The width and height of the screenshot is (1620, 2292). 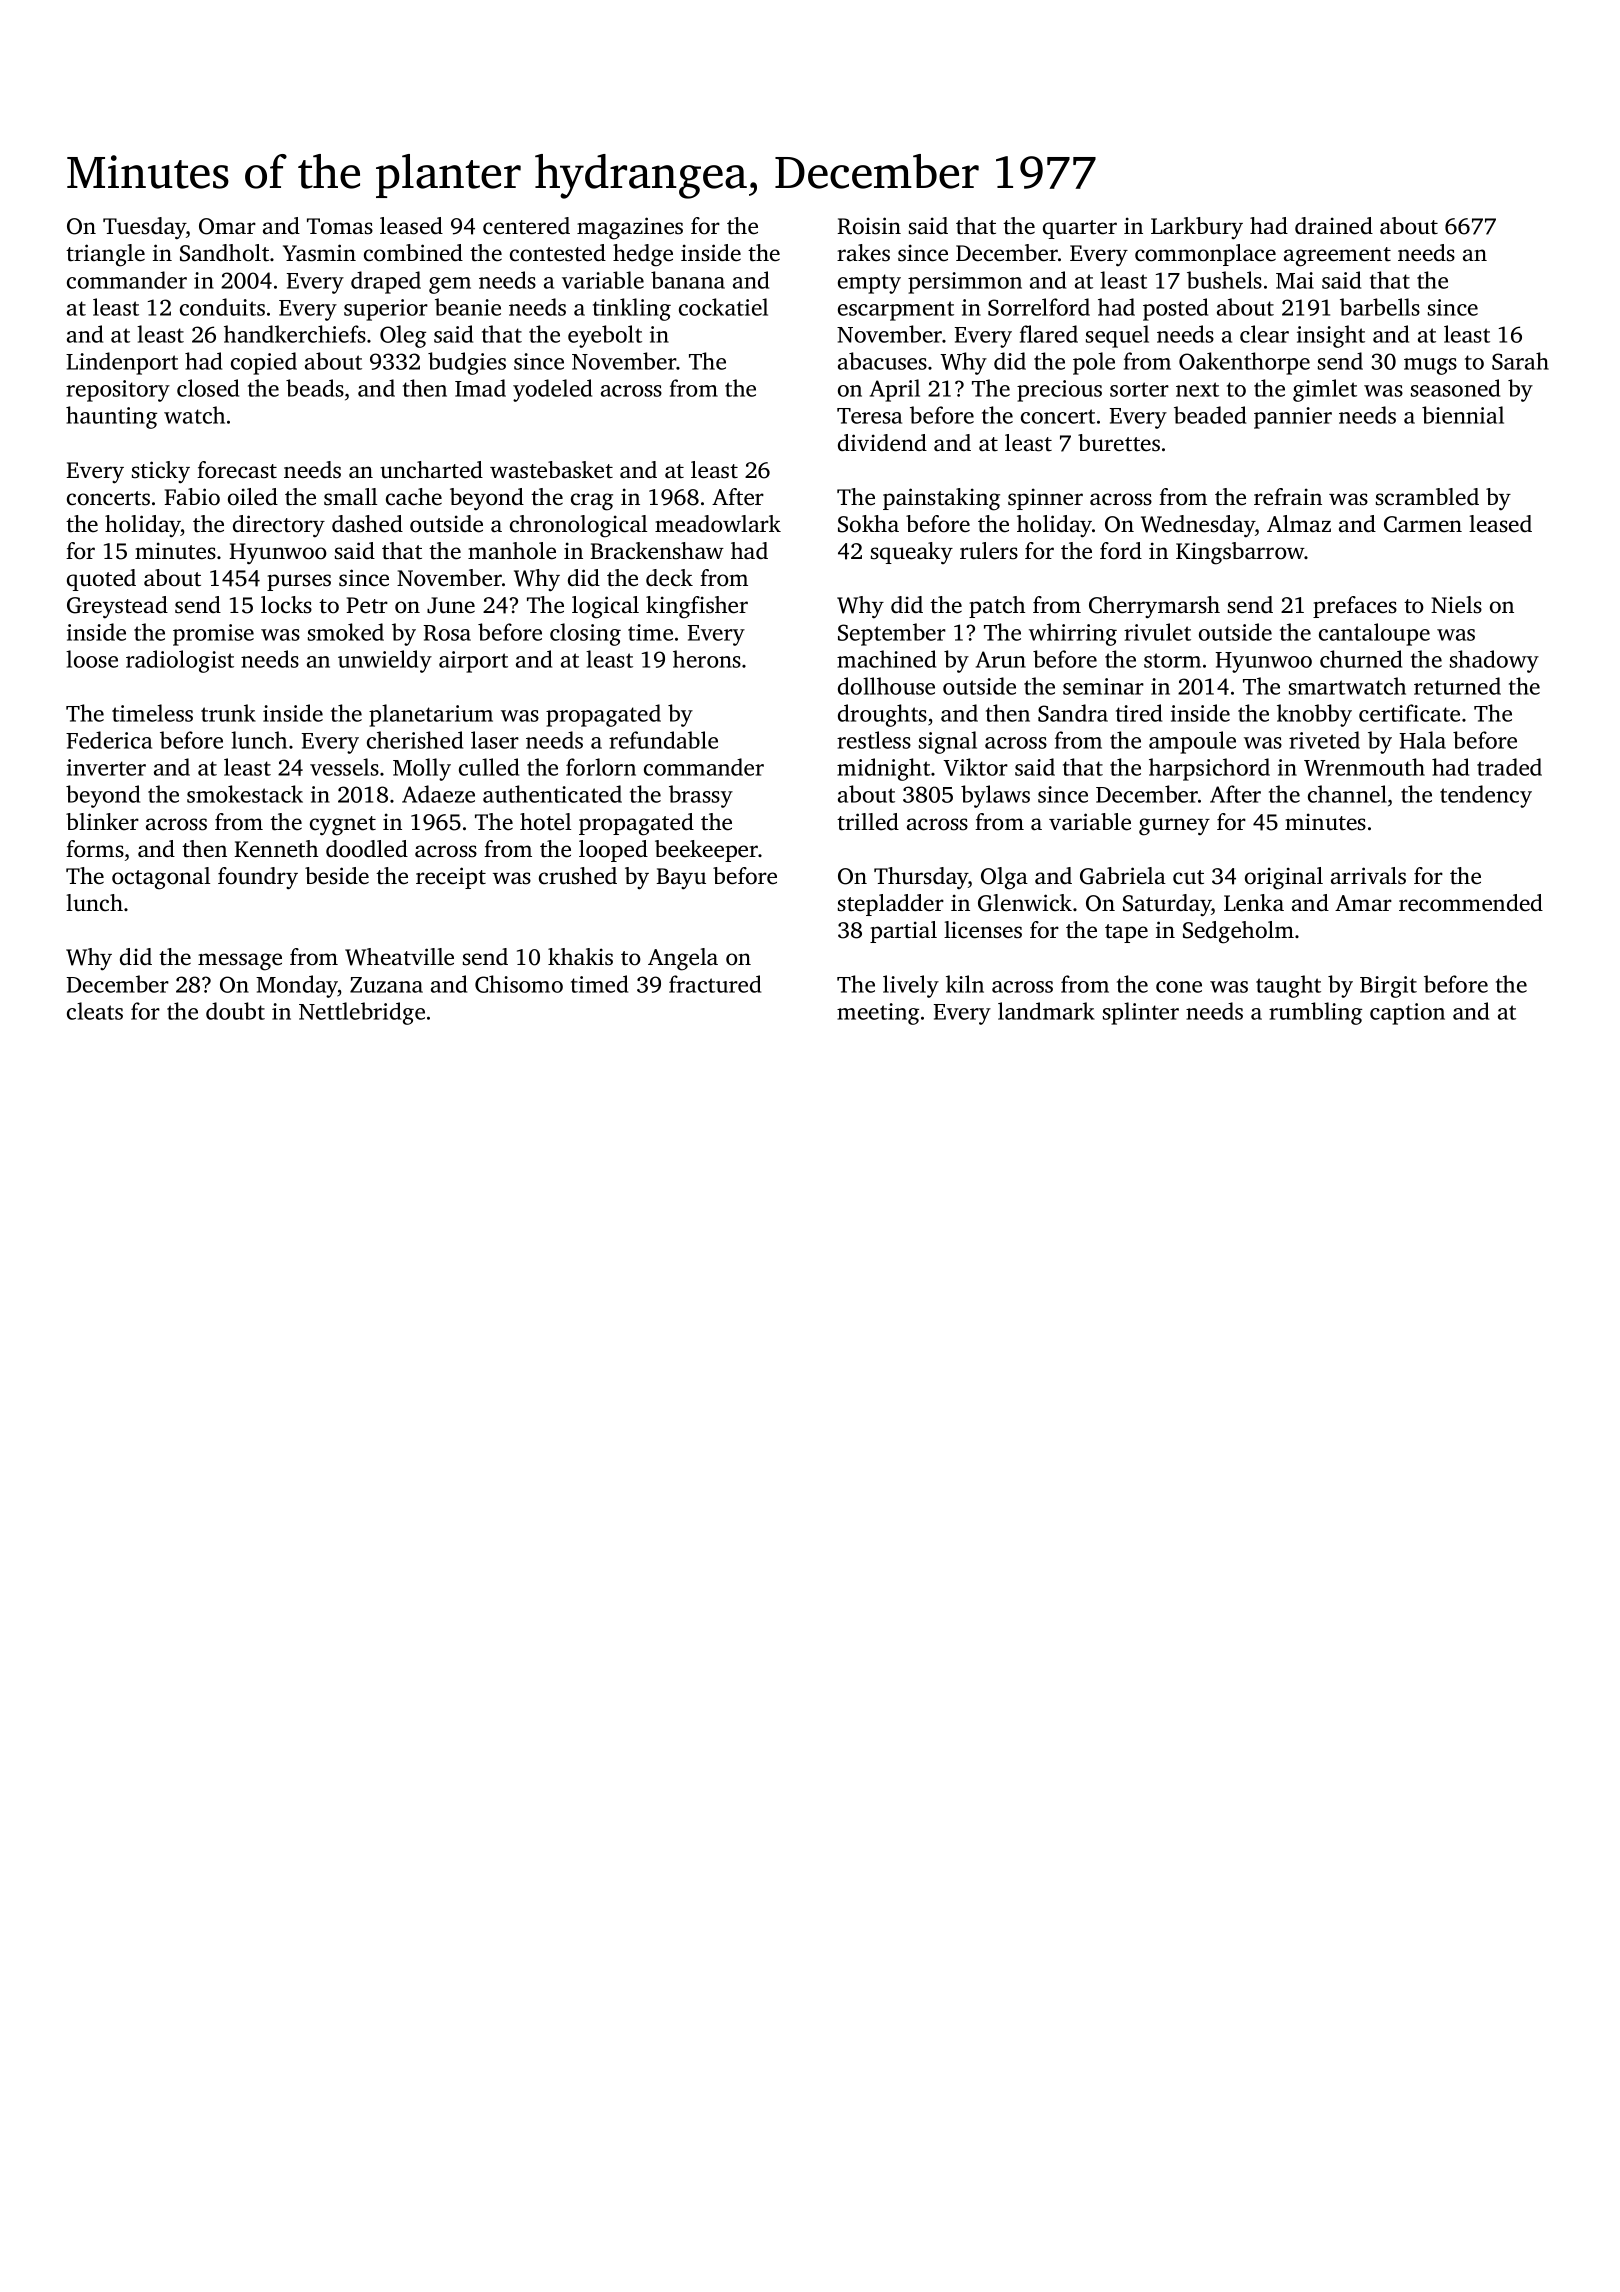 I want to click on Tomas, so click(x=340, y=226).
